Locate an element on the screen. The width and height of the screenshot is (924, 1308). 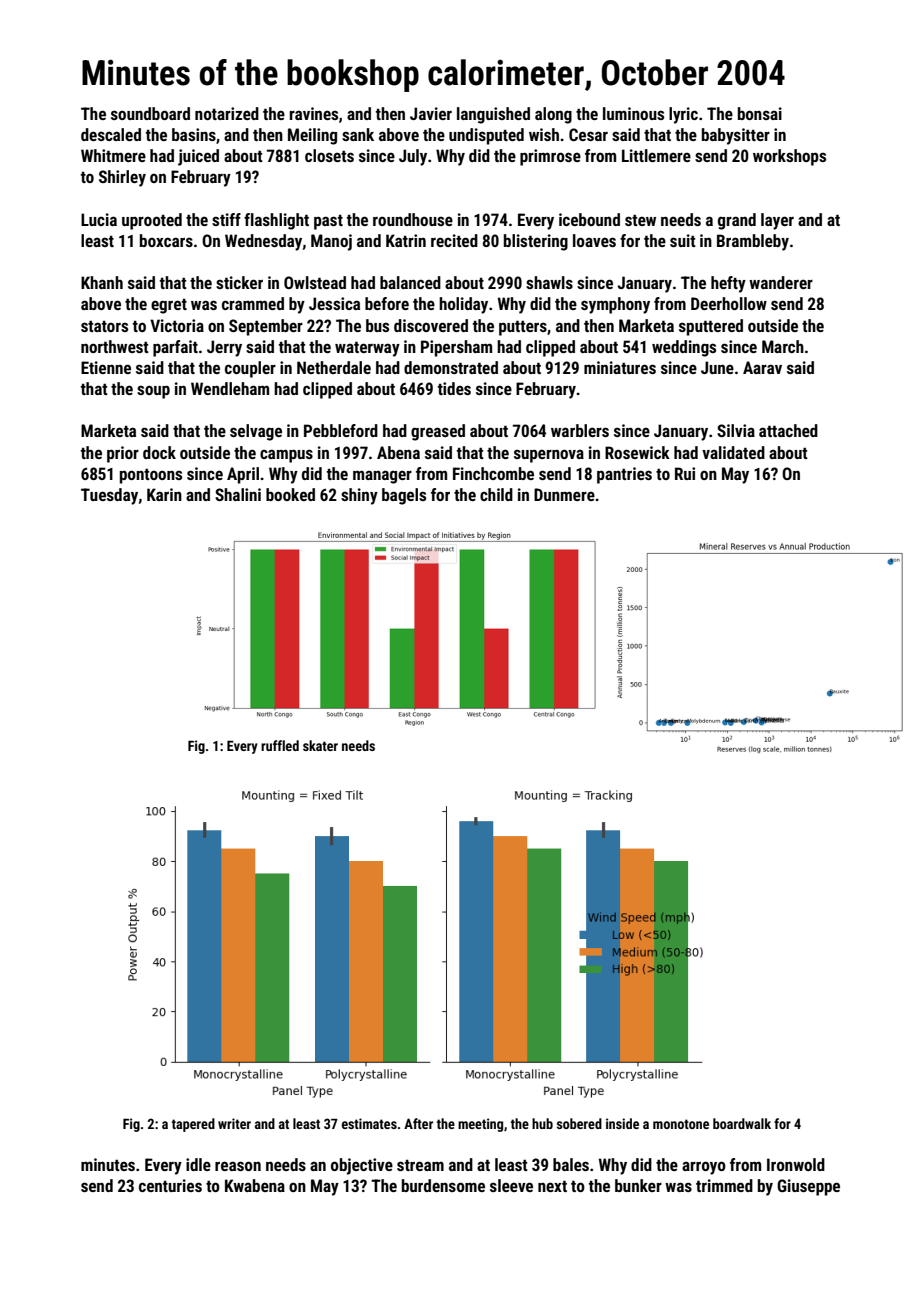
skater is located at coordinates (320, 745).
